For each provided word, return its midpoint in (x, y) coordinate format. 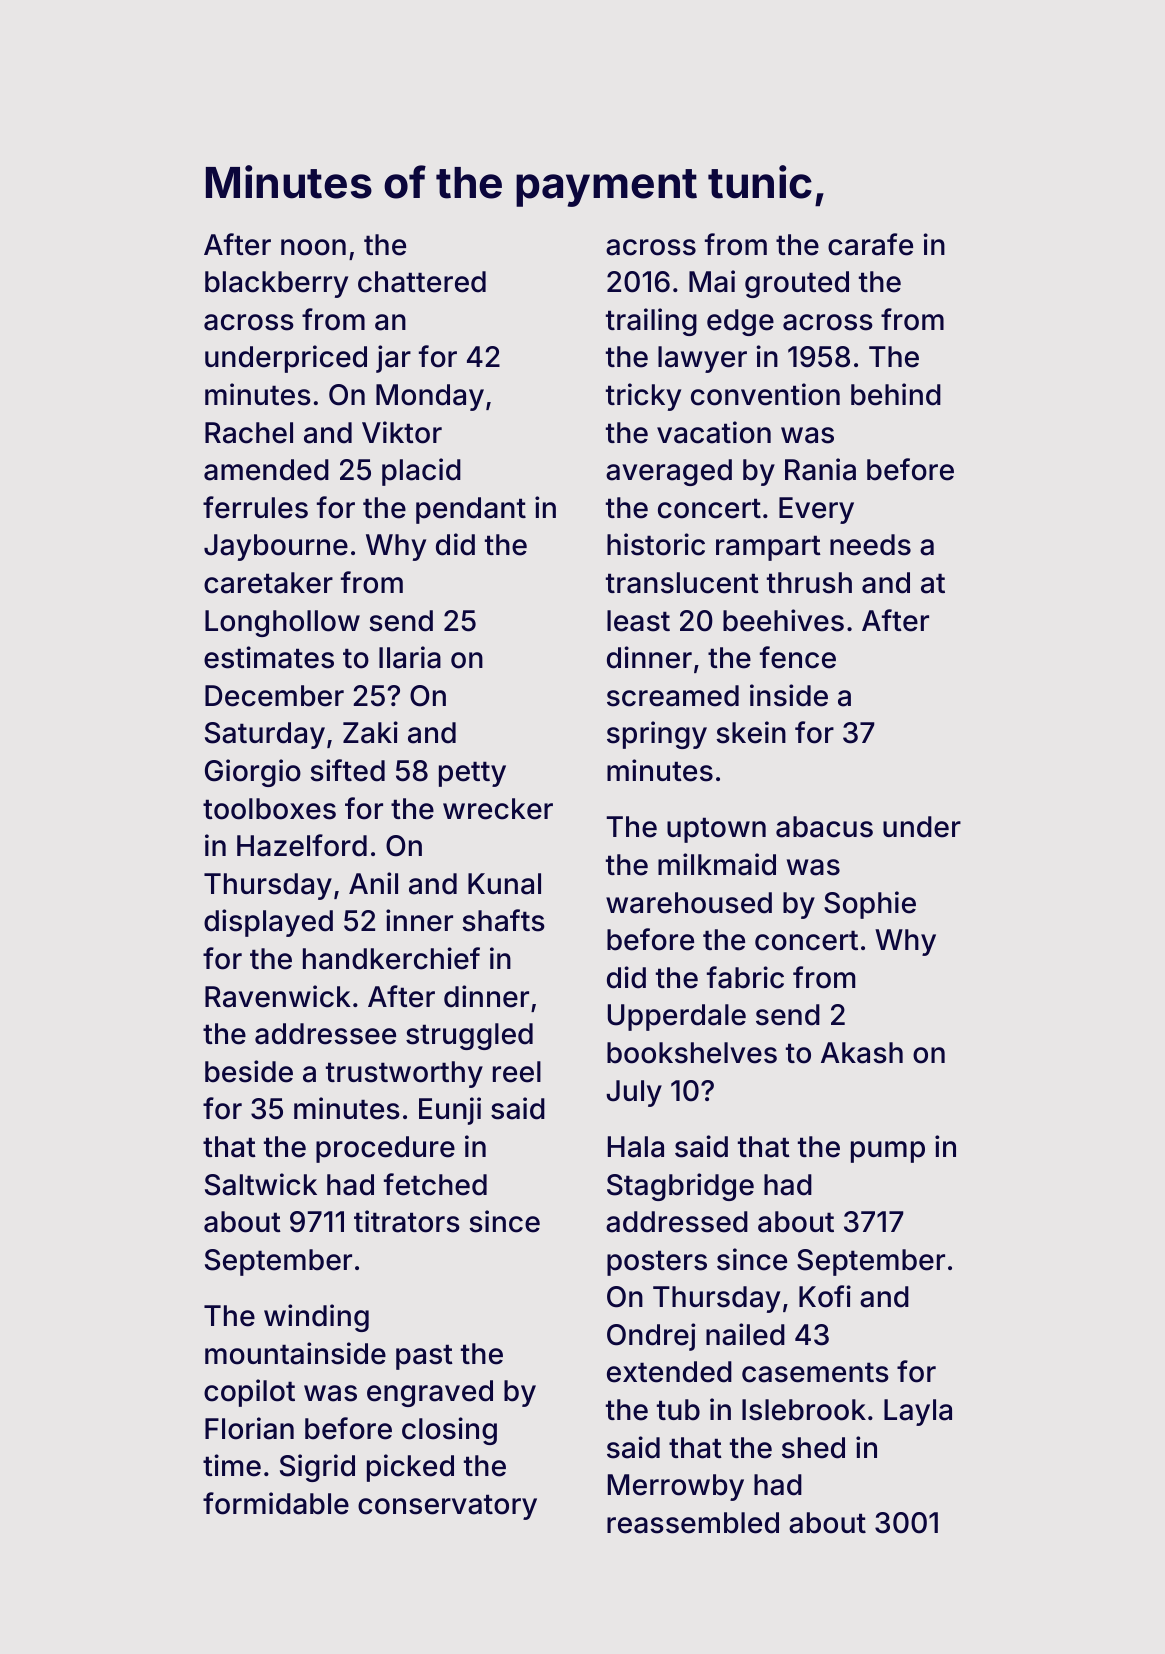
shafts (503, 920)
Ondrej (651, 1337)
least (638, 621)
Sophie (870, 905)
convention (765, 394)
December (274, 696)
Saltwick (261, 1184)
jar (393, 359)
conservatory (447, 1507)
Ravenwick (278, 996)
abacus (824, 827)
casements (815, 1372)
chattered (422, 282)
